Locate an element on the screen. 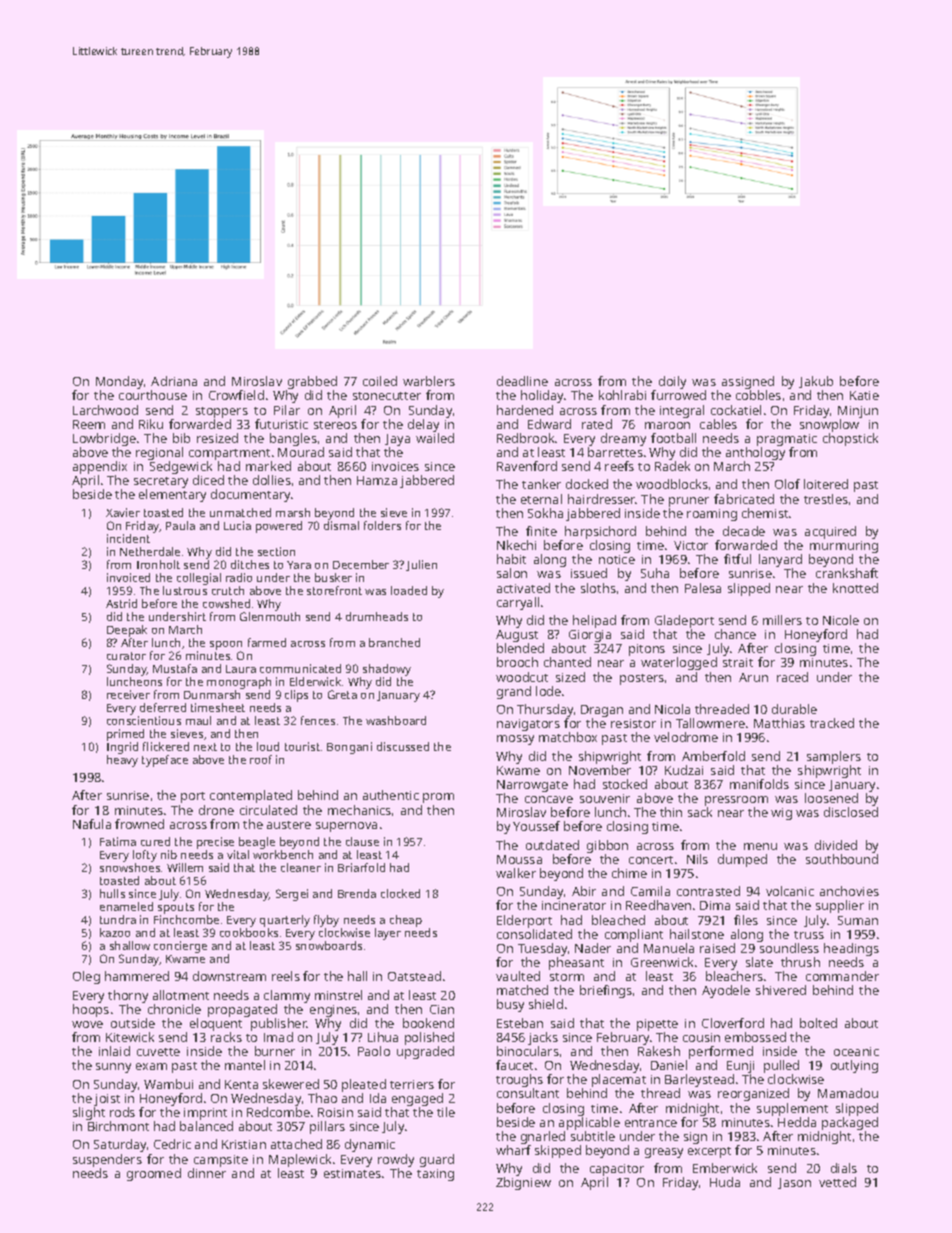  binoculars is located at coordinates (528, 1051).
